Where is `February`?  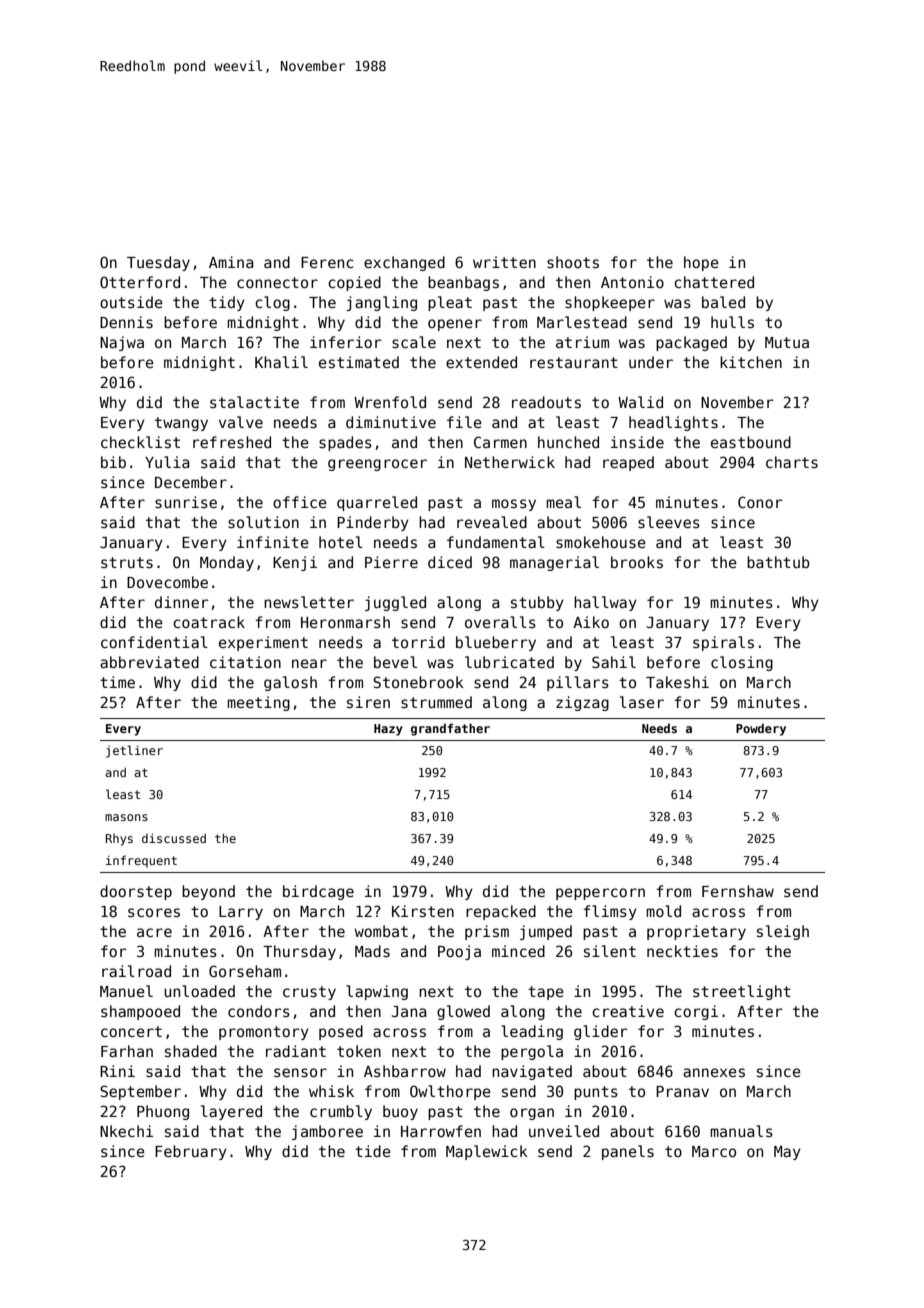 February is located at coordinates (191, 1152).
